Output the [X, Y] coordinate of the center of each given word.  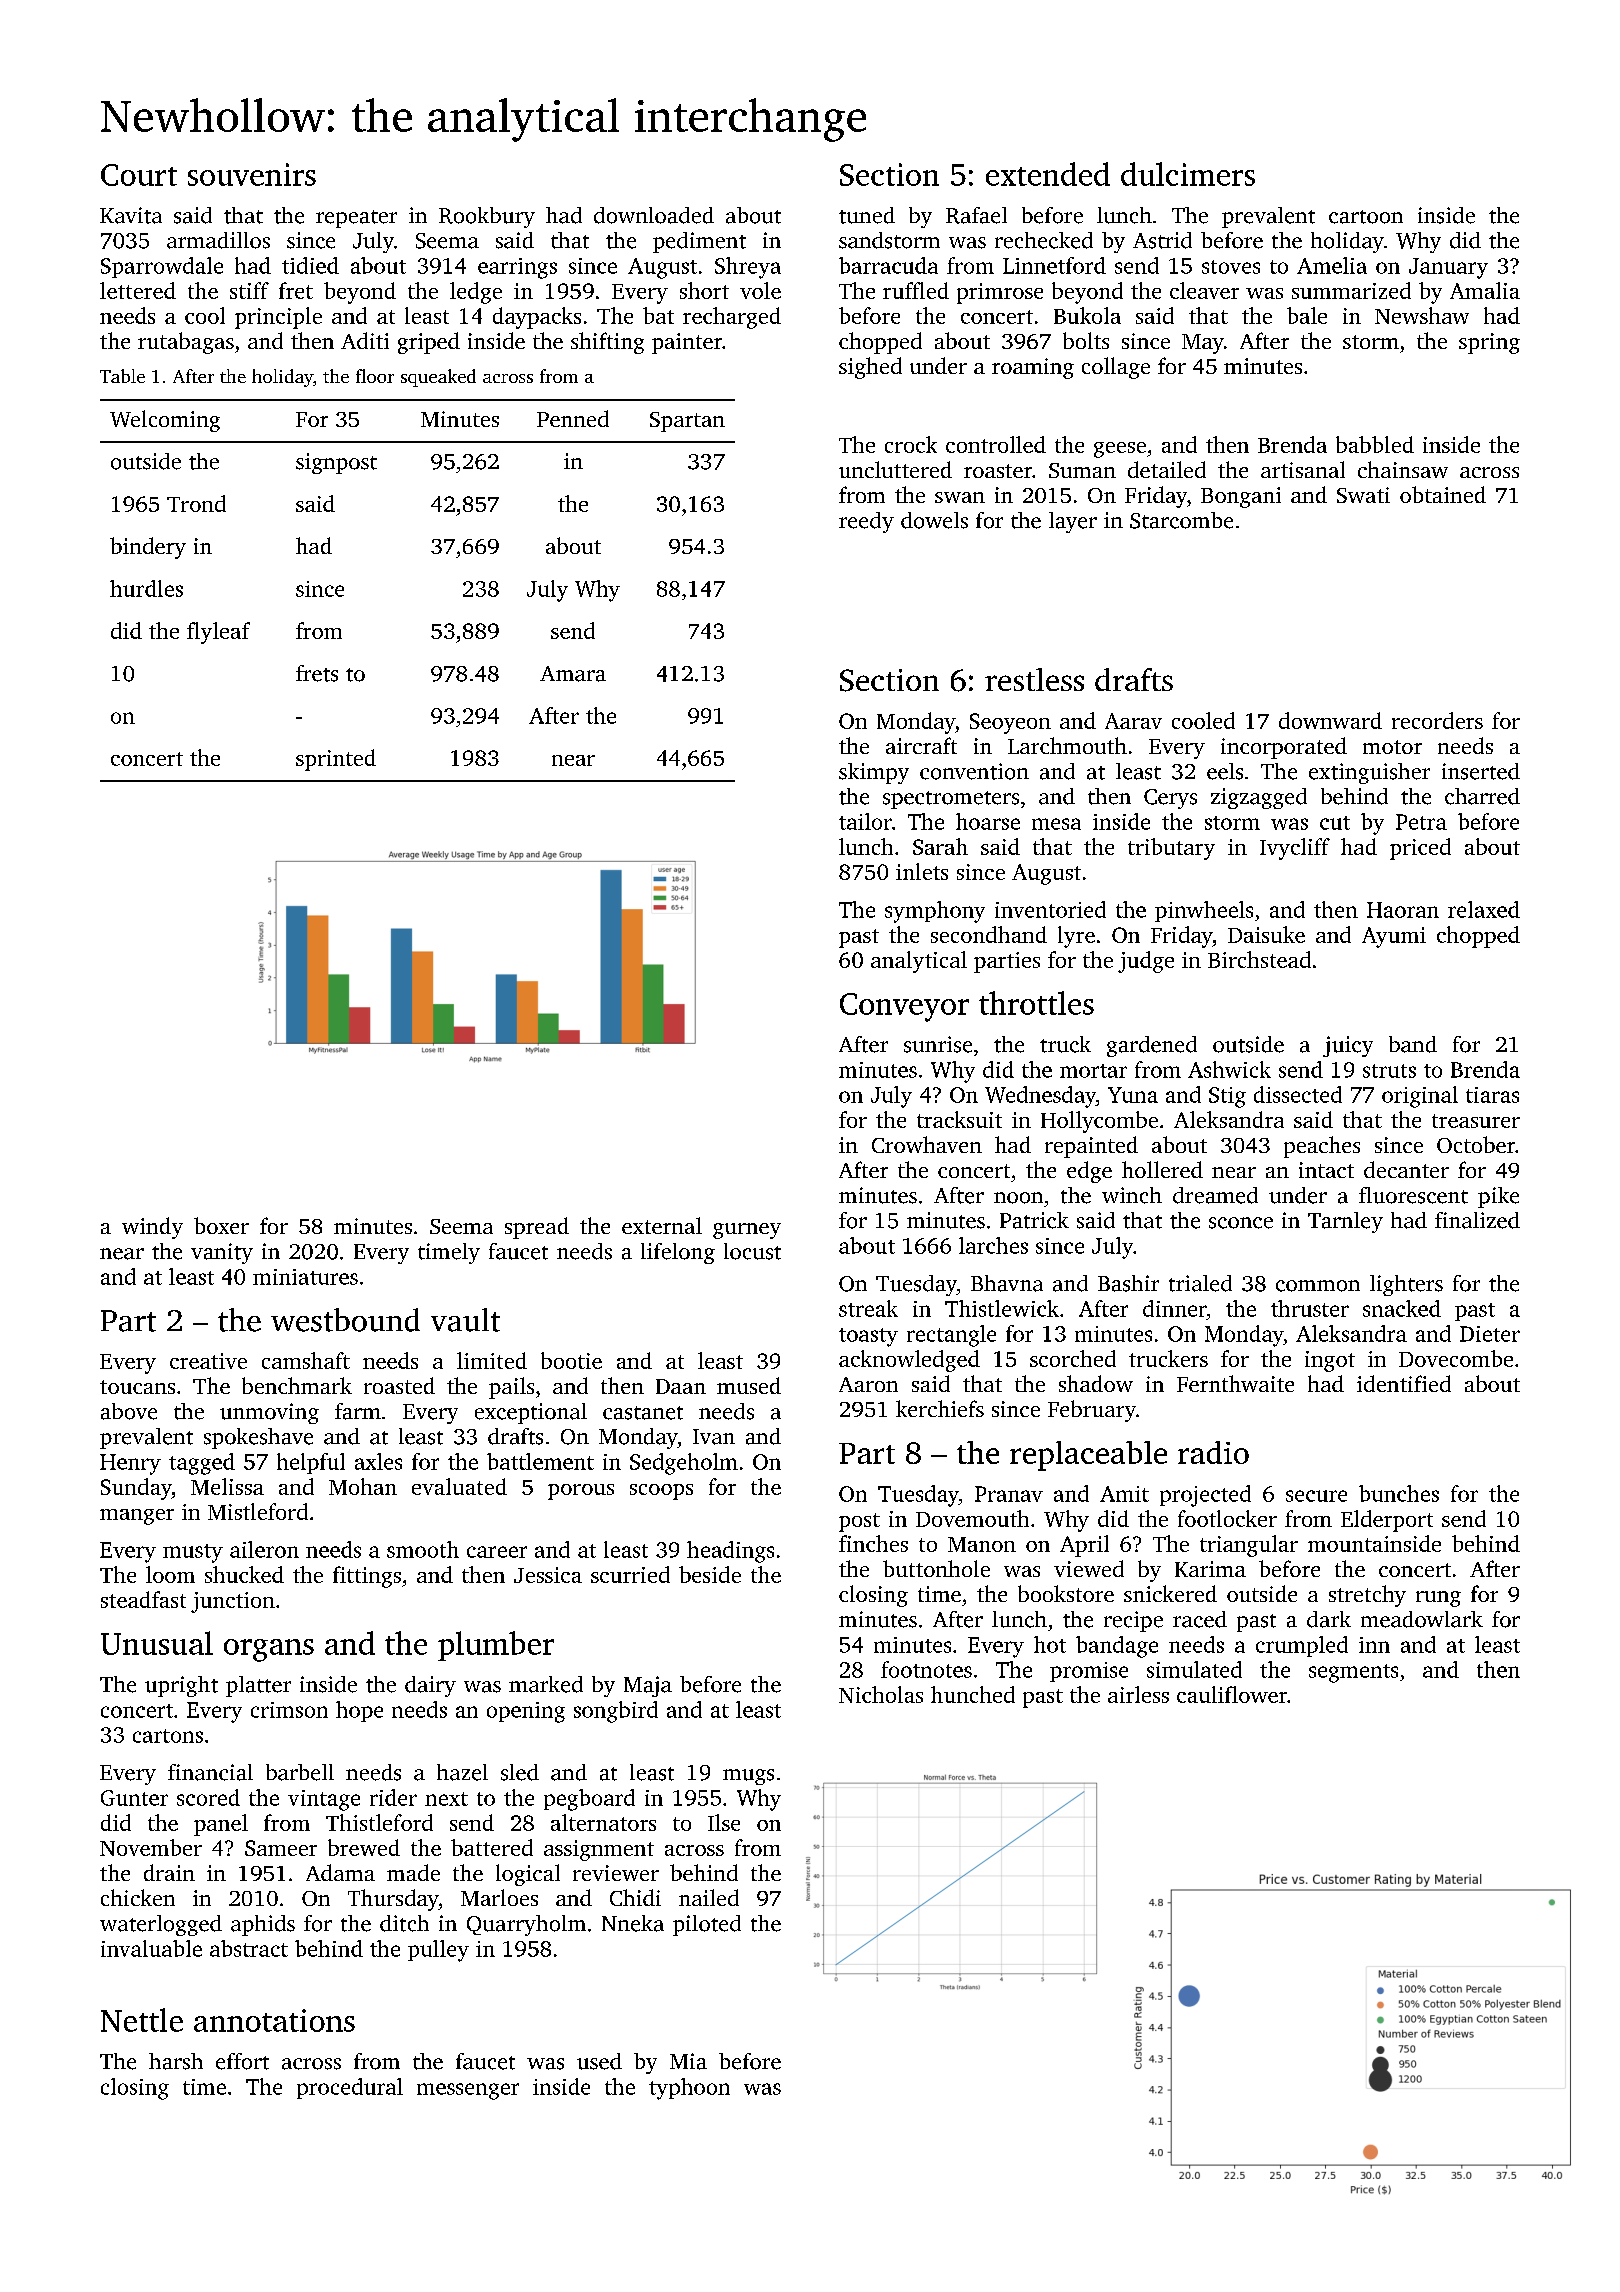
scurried [630, 1574]
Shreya [748, 268]
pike [1498, 1197]
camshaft [306, 1360]
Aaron [868, 1384]
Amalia [1485, 290]
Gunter [134, 1798]
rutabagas [186, 343]
